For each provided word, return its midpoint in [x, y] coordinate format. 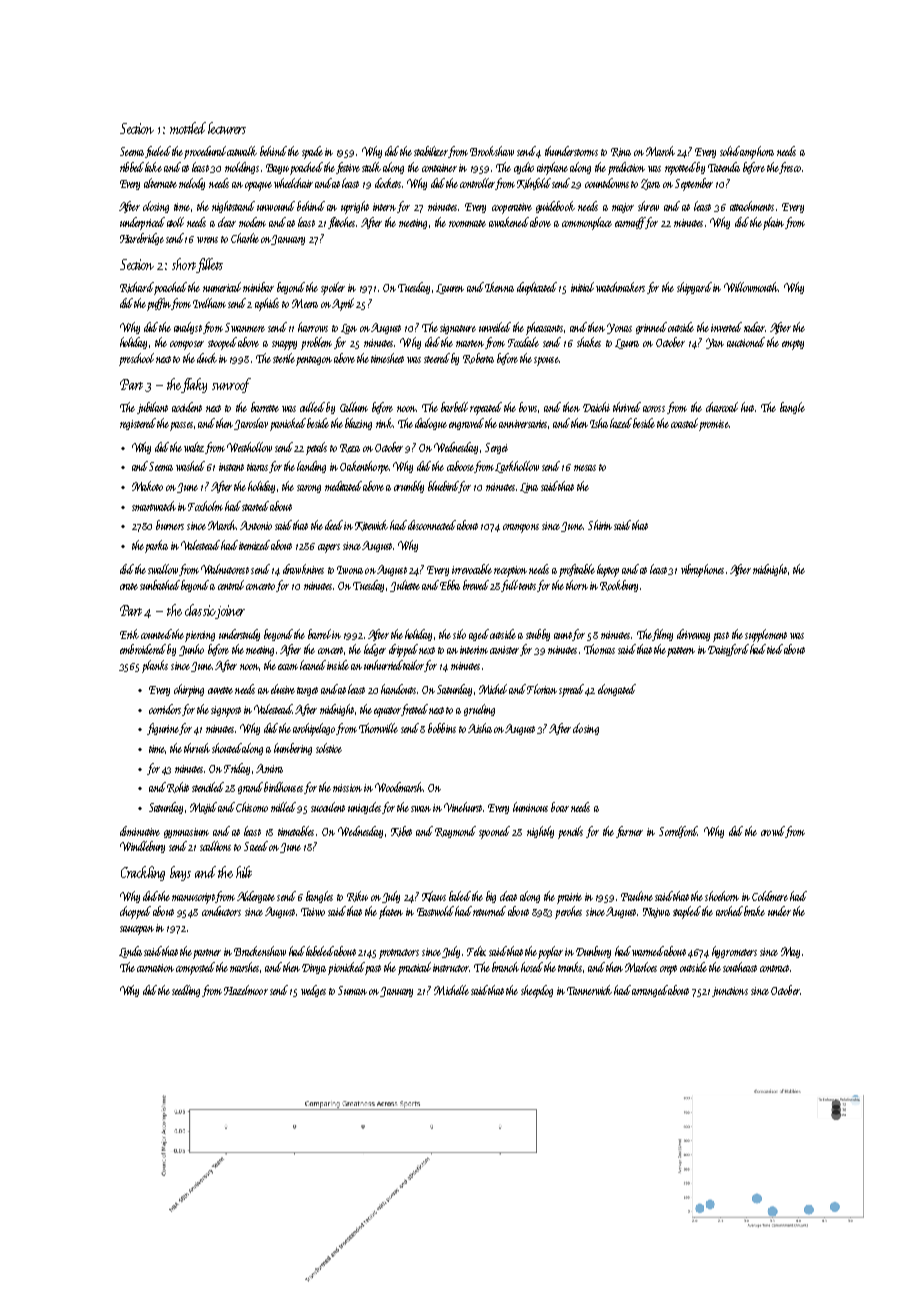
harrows [313, 327]
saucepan [137, 930]
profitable [577, 570]
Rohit [178, 787]
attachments [752, 206]
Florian [542, 689]
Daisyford [728, 650]
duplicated [537, 288]
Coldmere [770, 896]
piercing [200, 636]
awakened [509, 222]
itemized [254, 545]
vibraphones [702, 570]
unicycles [364, 808]
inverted [726, 327]
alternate [160, 183]
